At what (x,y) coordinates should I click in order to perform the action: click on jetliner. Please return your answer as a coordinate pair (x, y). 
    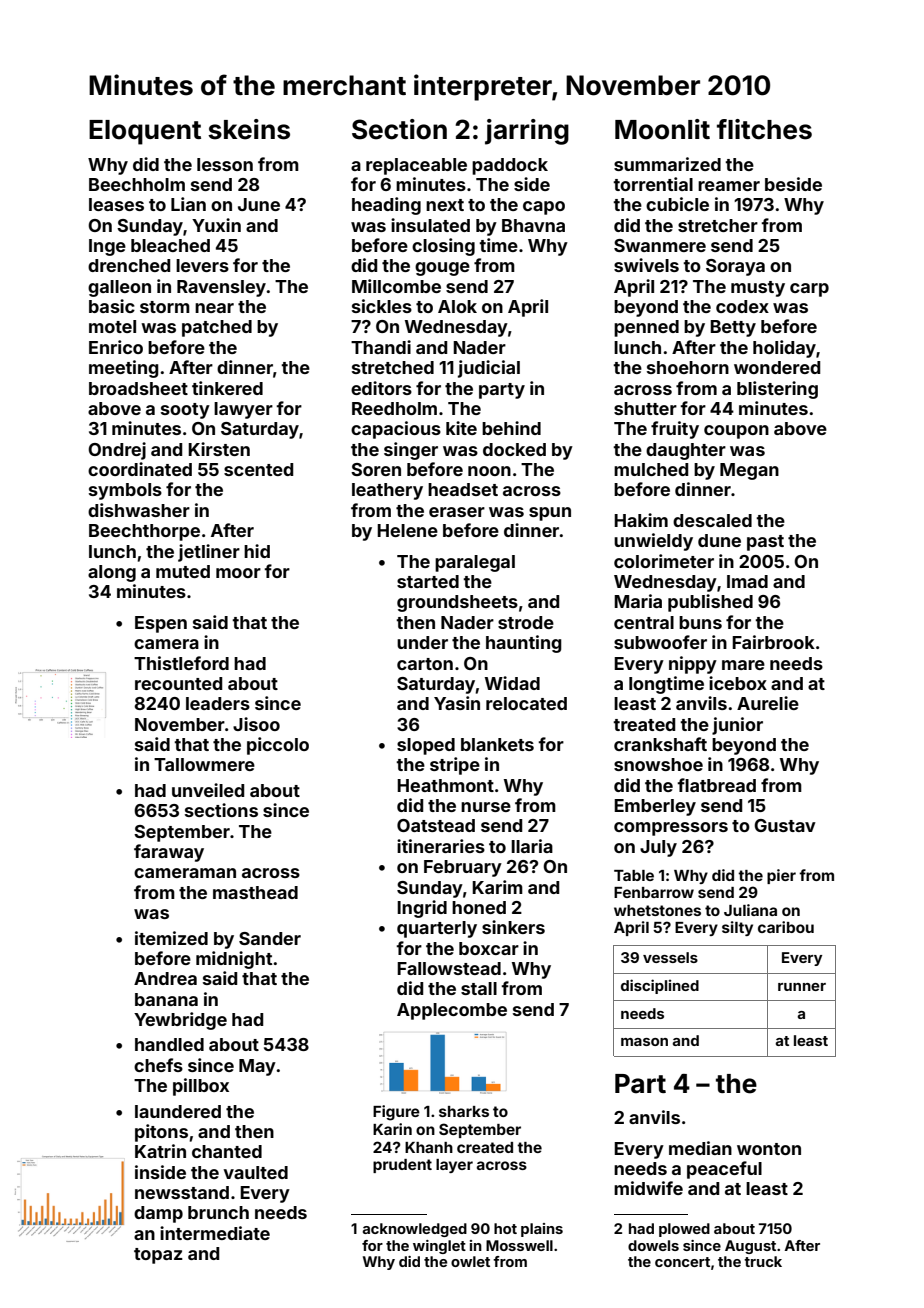
    Looking at the image, I should click on (209, 553).
